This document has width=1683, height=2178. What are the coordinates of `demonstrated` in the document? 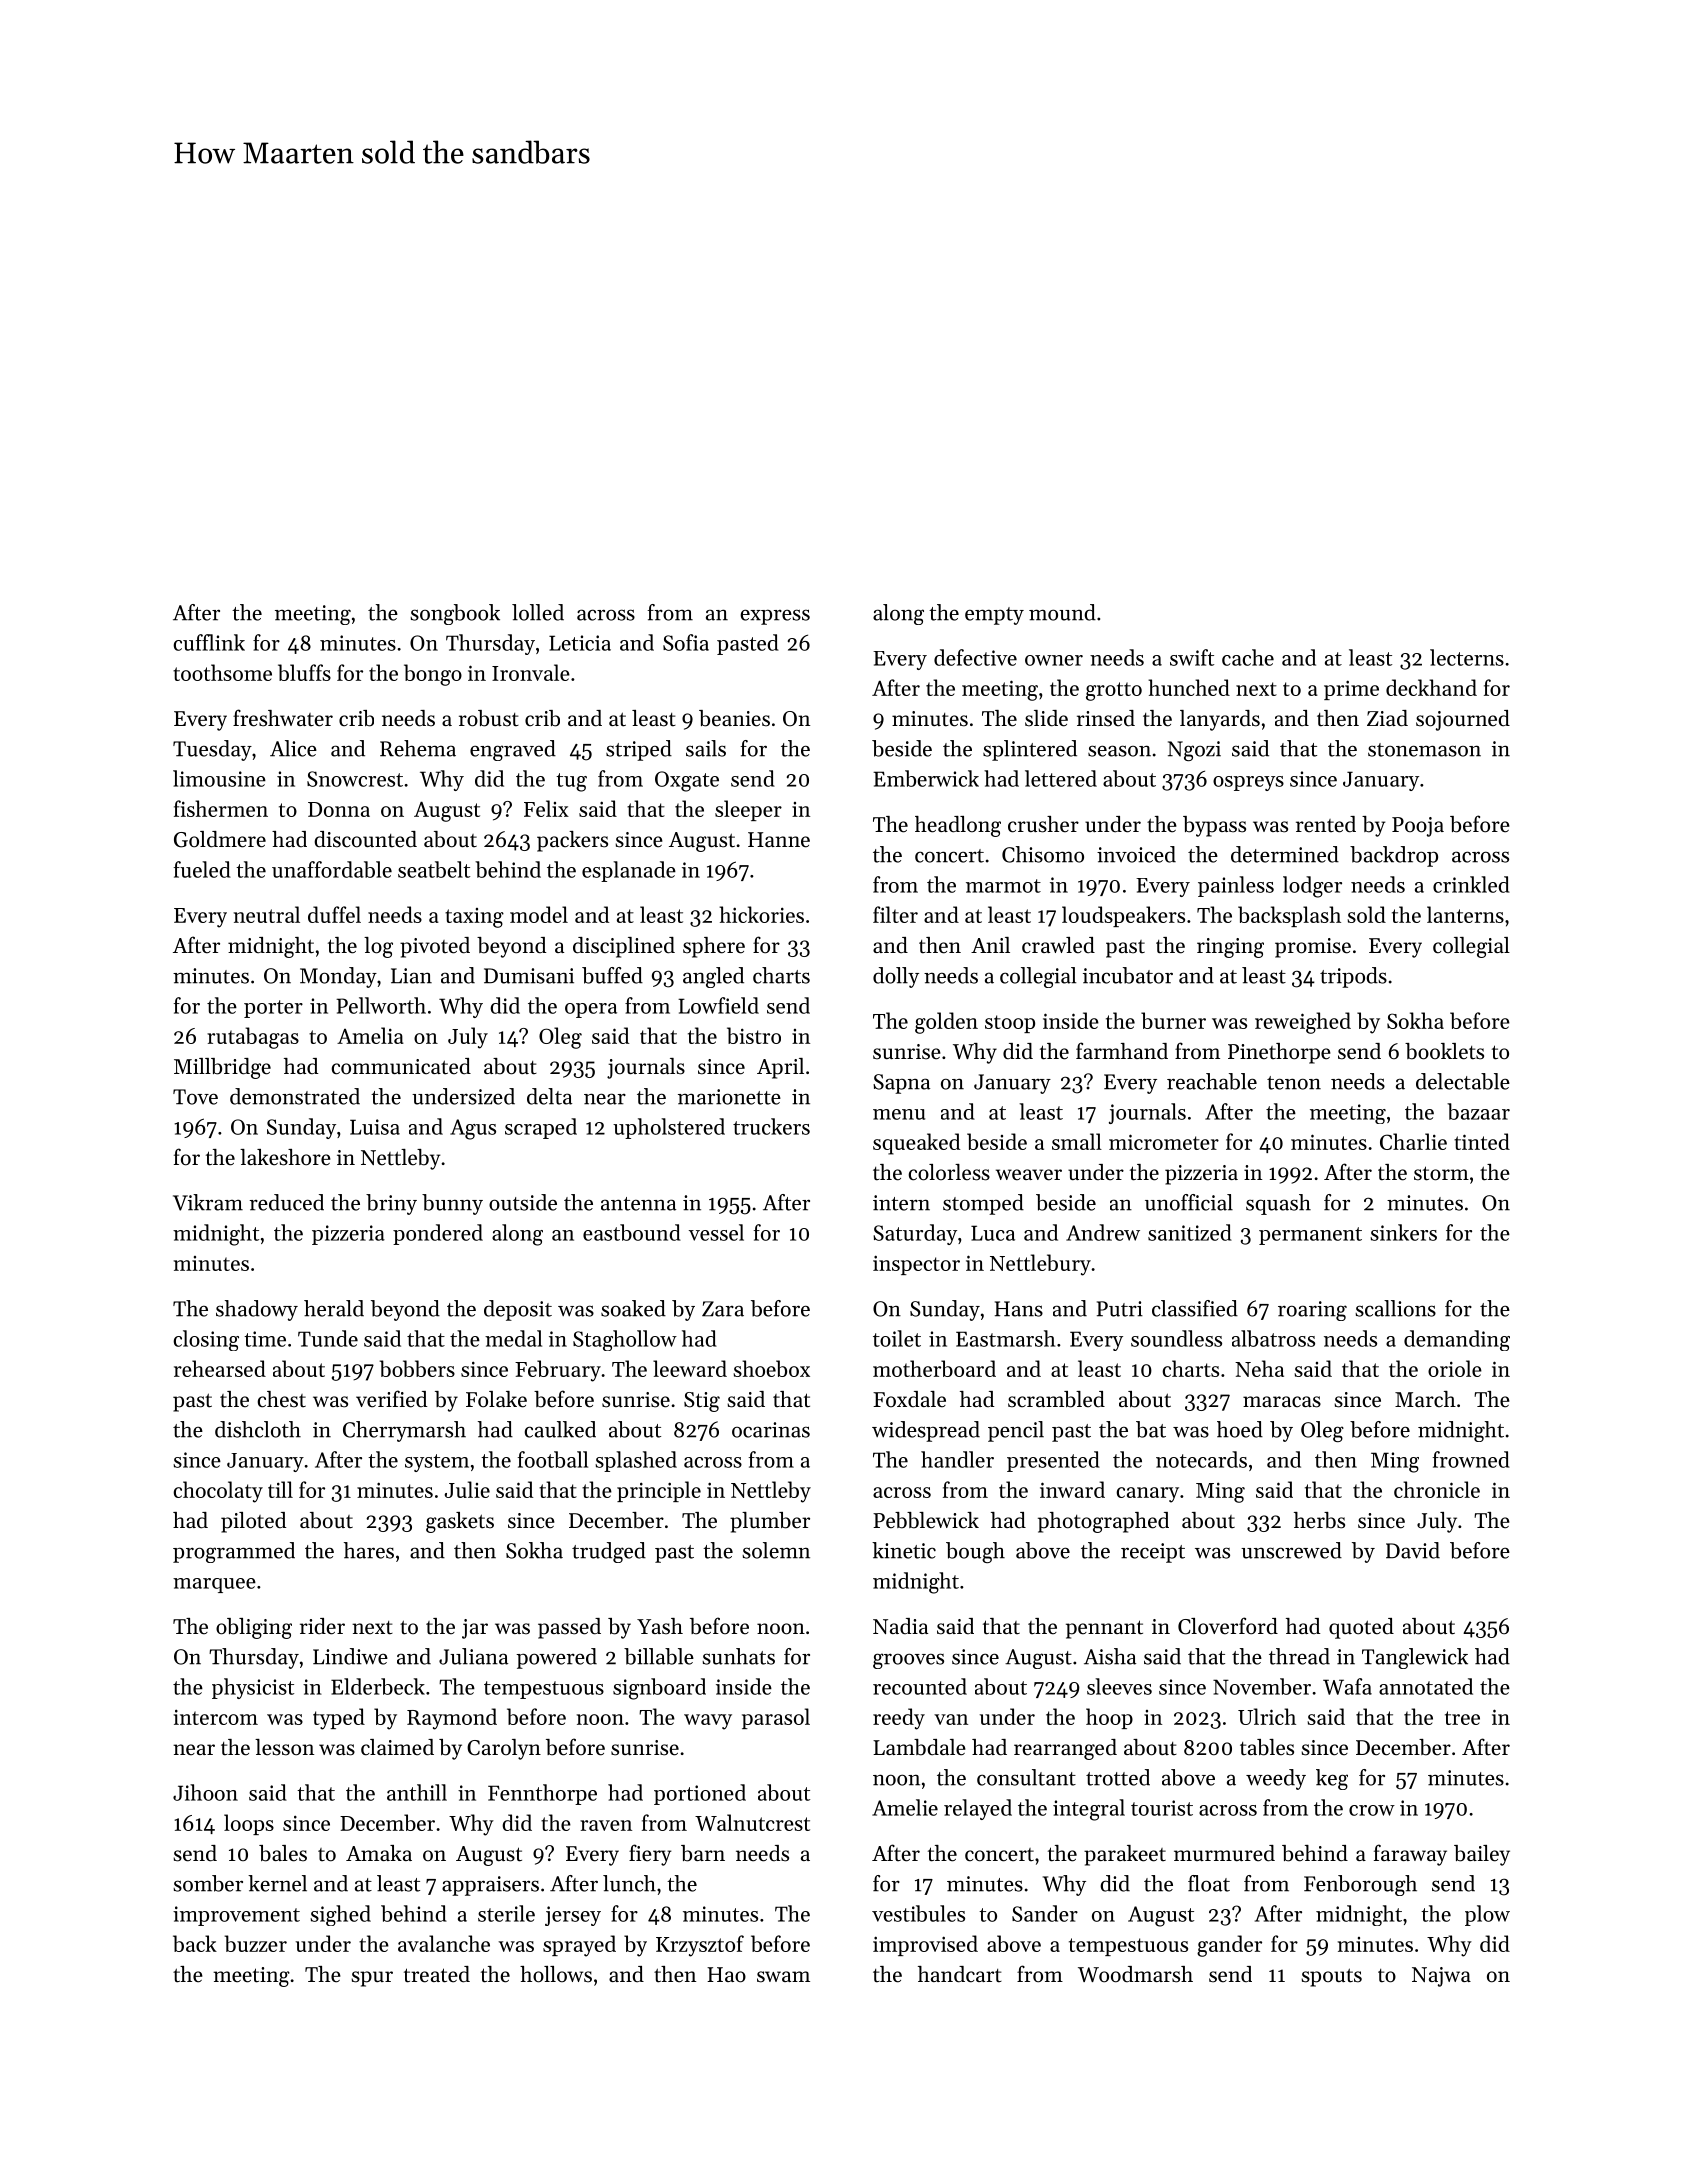 It's located at (295, 1096).
